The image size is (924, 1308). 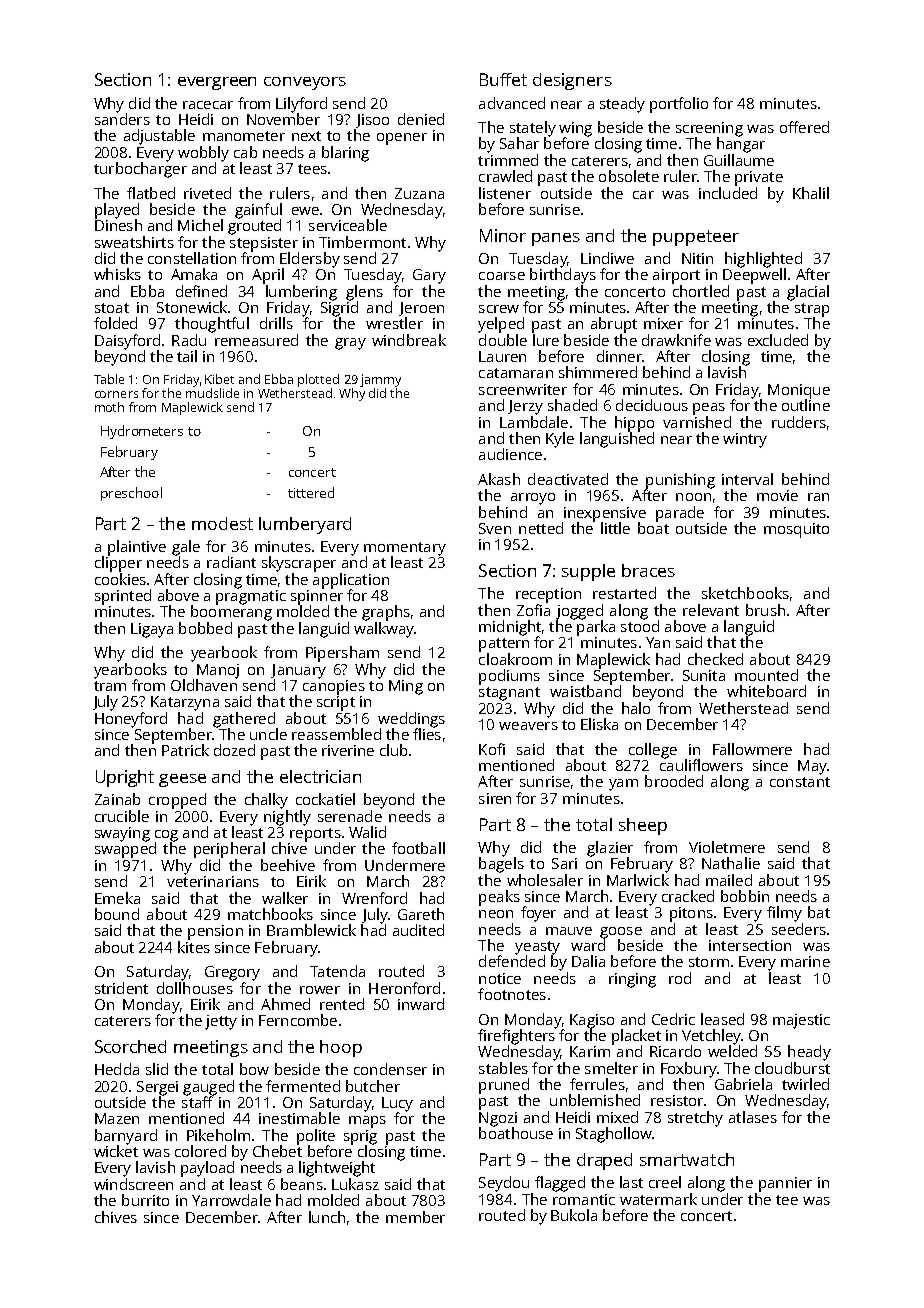 I want to click on lunch, so click(x=327, y=1217).
